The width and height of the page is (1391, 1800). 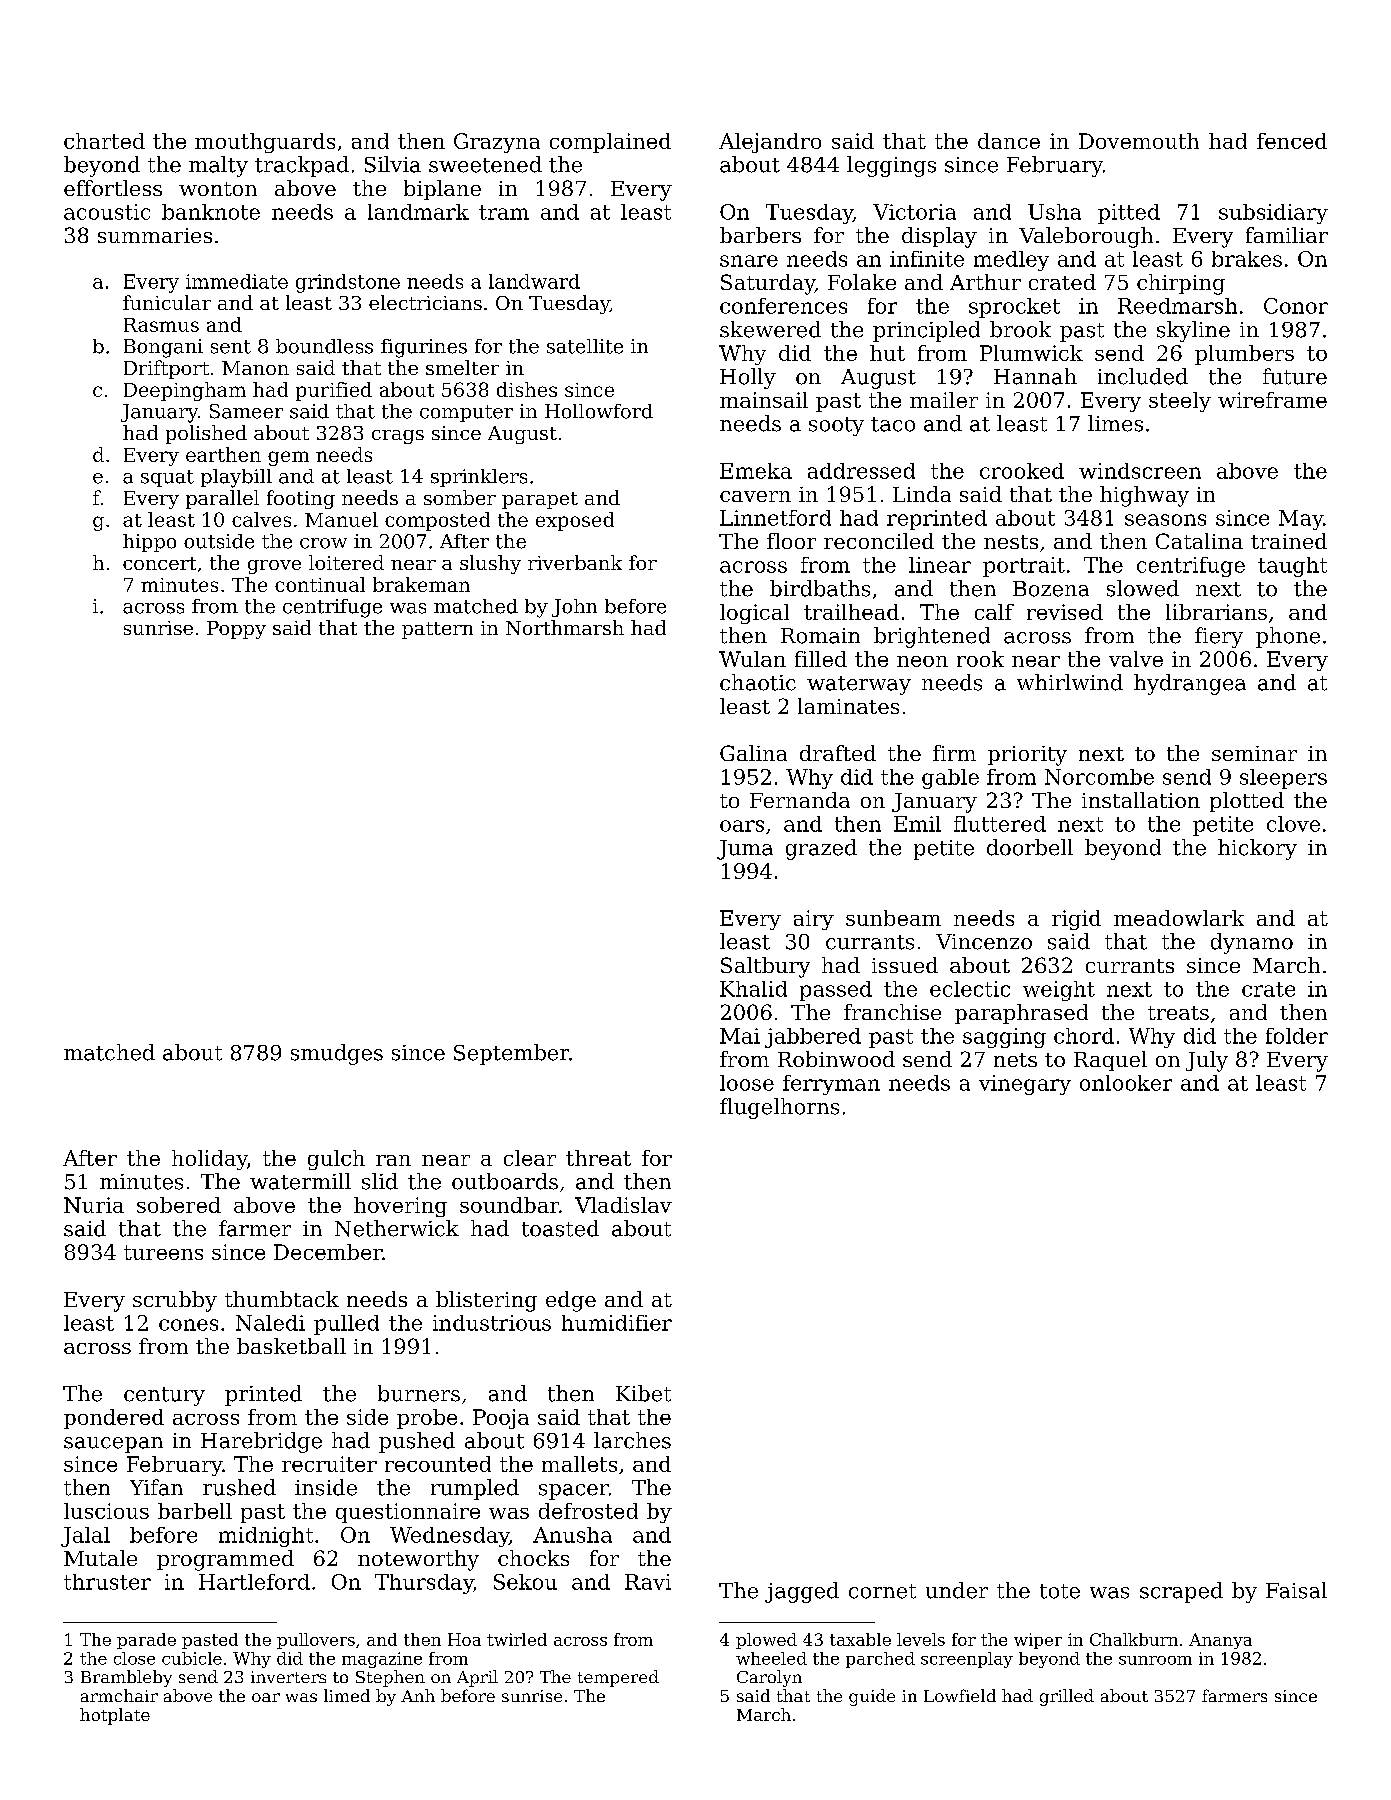 What do you see at coordinates (770, 143) in the page?
I see `Alejandro` at bounding box center [770, 143].
